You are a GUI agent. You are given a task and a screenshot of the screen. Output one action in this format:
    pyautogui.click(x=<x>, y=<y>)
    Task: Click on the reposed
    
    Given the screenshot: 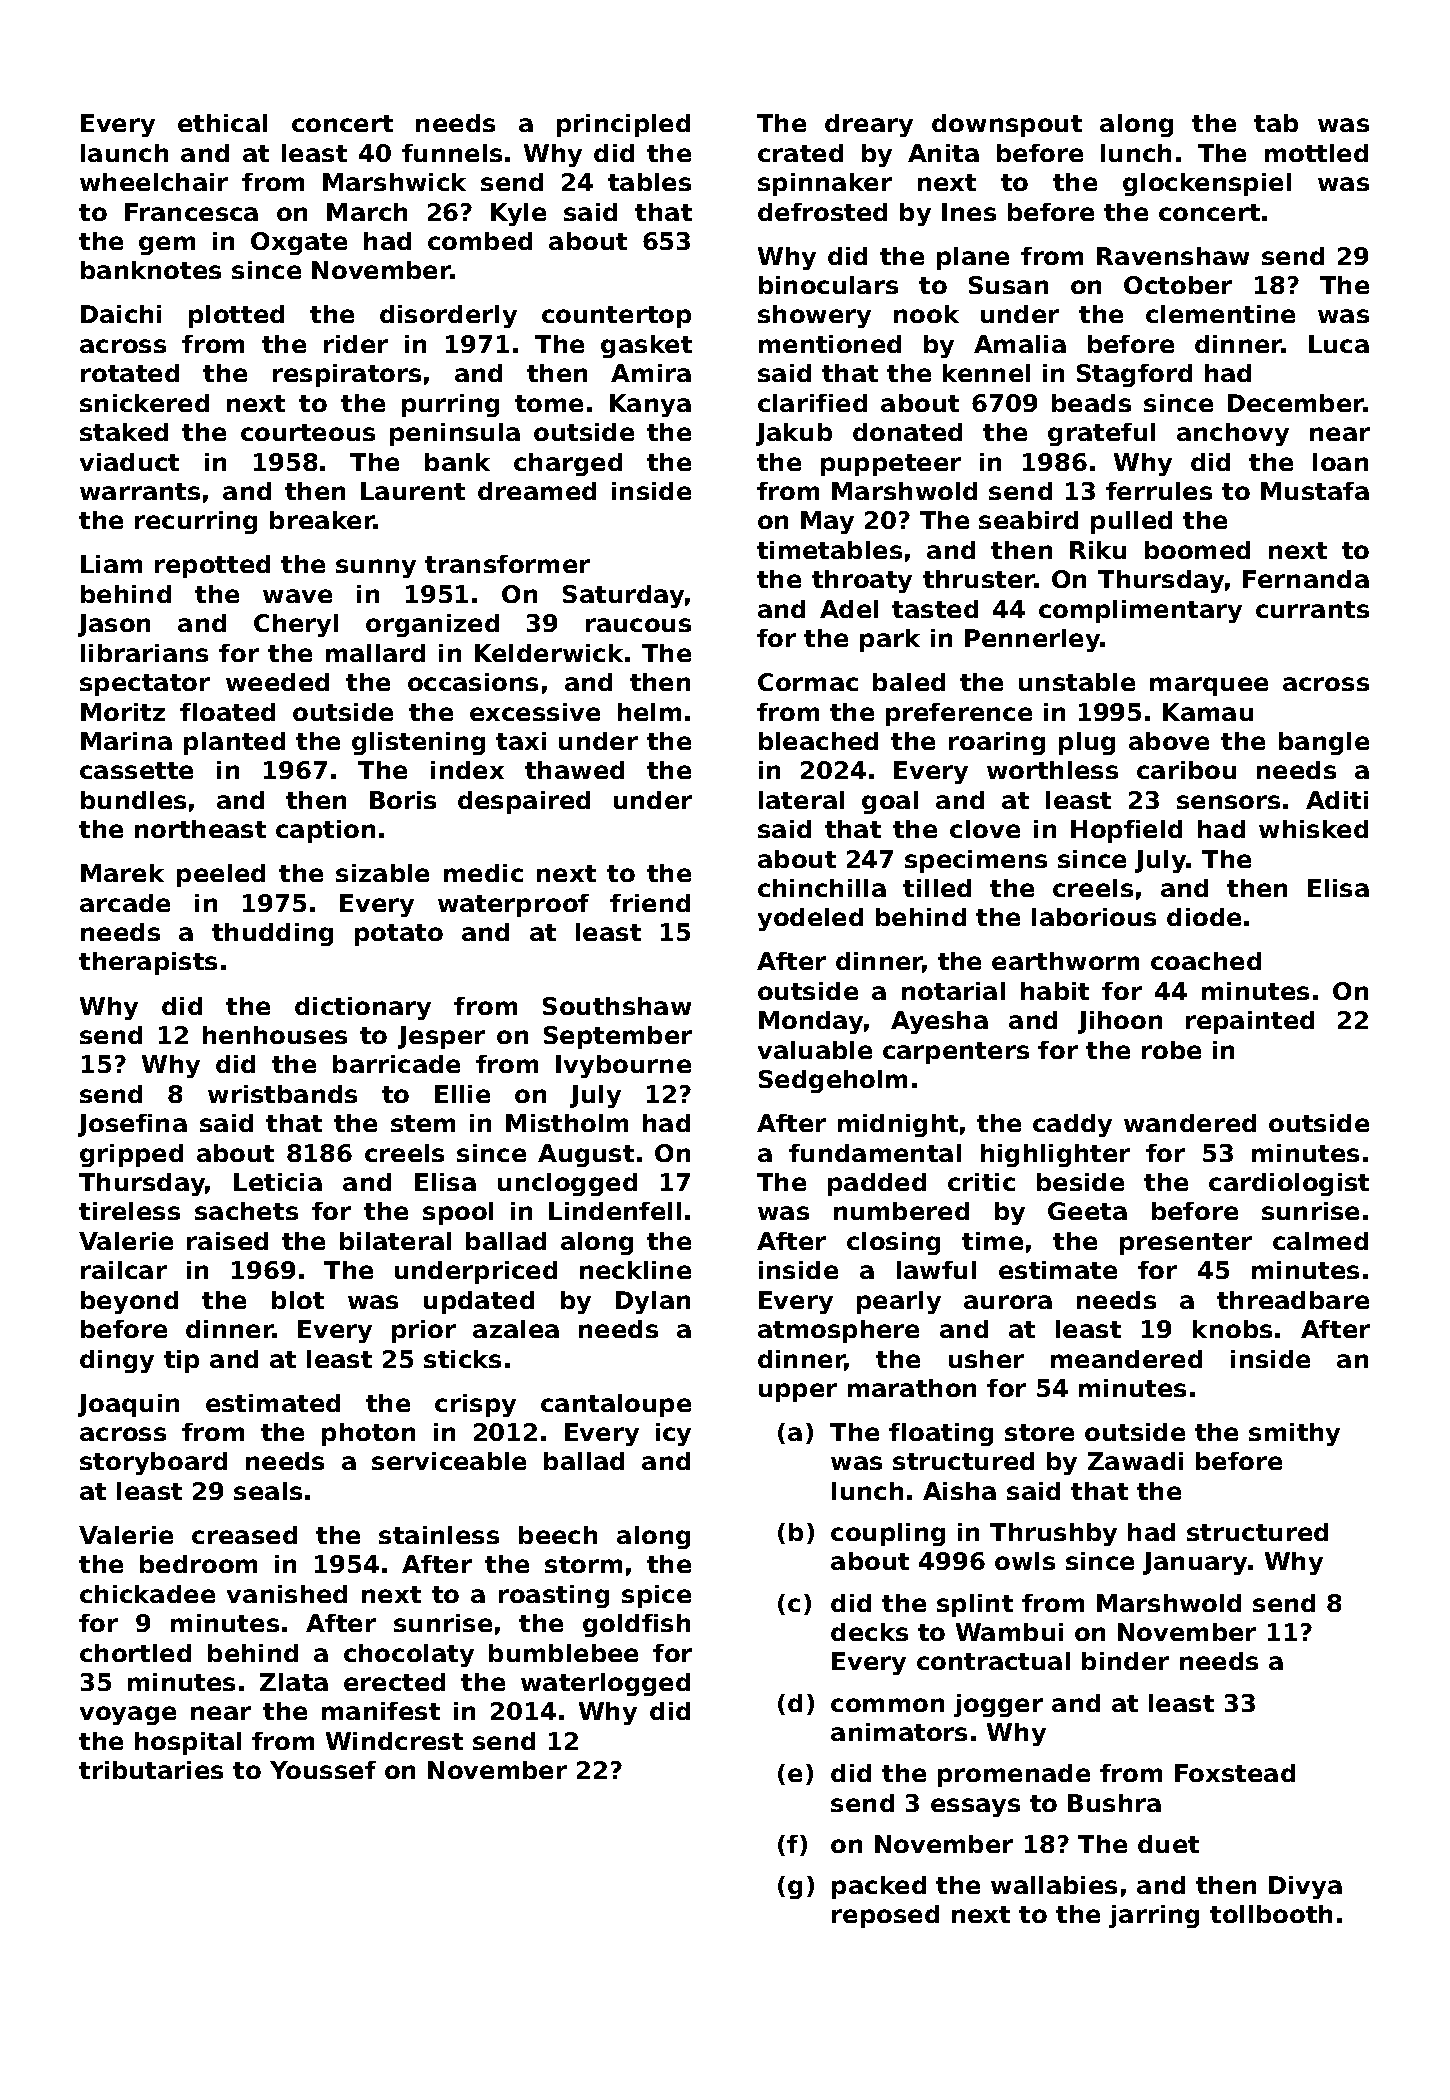 What is the action you would take?
    pyautogui.click(x=885, y=1916)
